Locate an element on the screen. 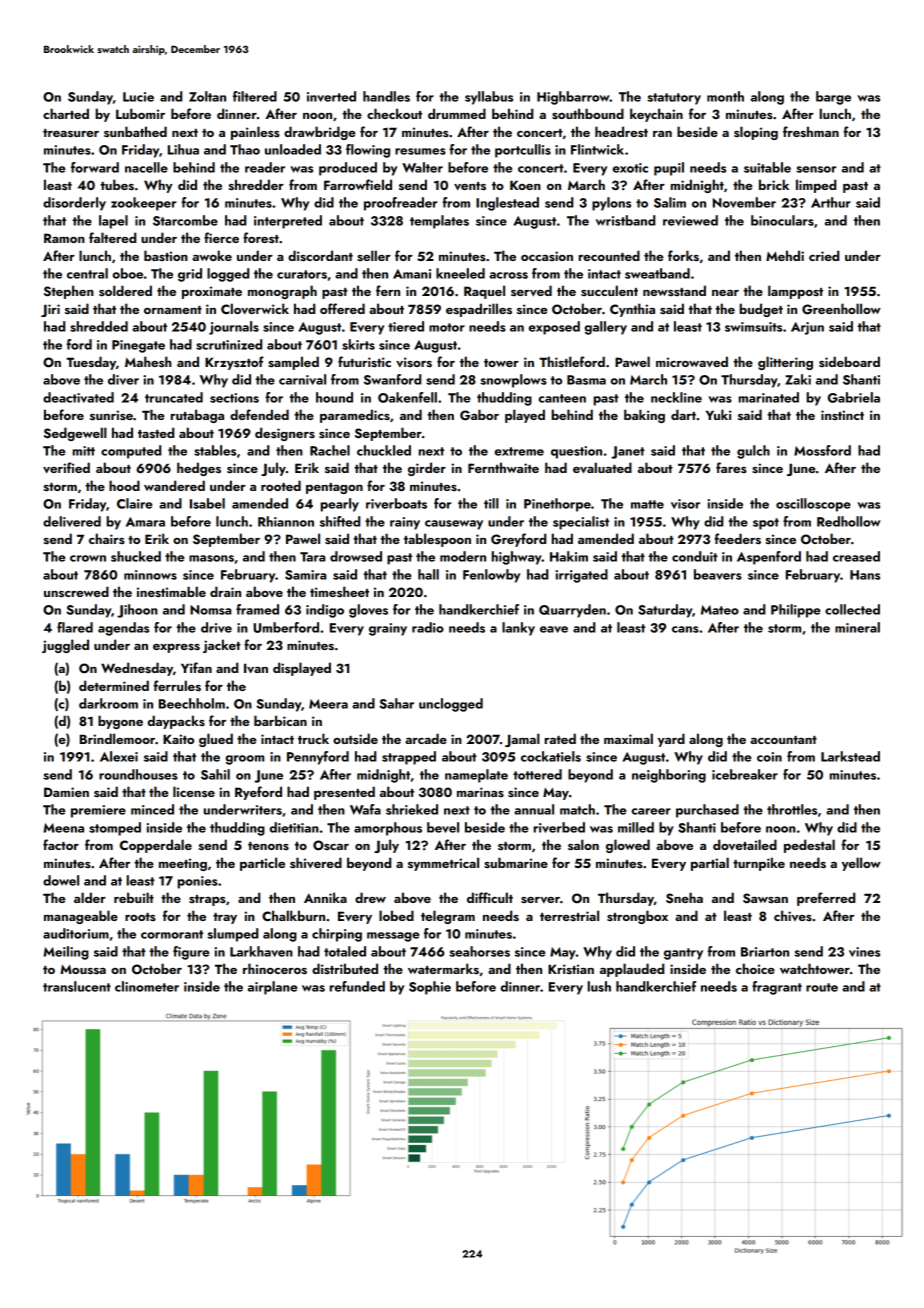 Image resolution: width=924 pixels, height=1308 pixels. route is located at coordinates (822, 987).
